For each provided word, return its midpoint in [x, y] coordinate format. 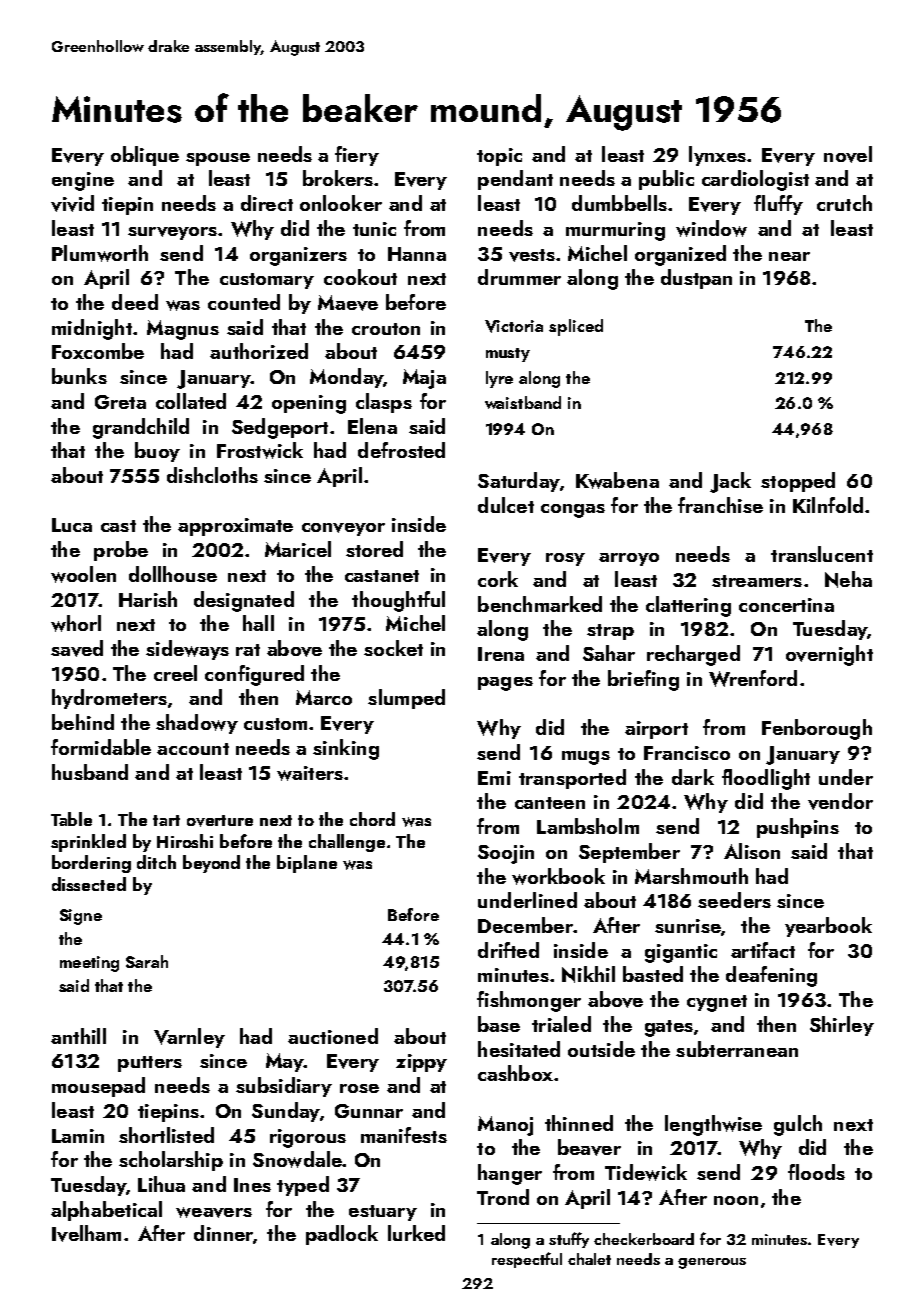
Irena [501, 654]
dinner [223, 1233]
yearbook [828, 927]
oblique [145, 156]
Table [71, 819]
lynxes [717, 156]
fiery [357, 156]
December [525, 925]
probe [121, 551]
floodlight [766, 779]
